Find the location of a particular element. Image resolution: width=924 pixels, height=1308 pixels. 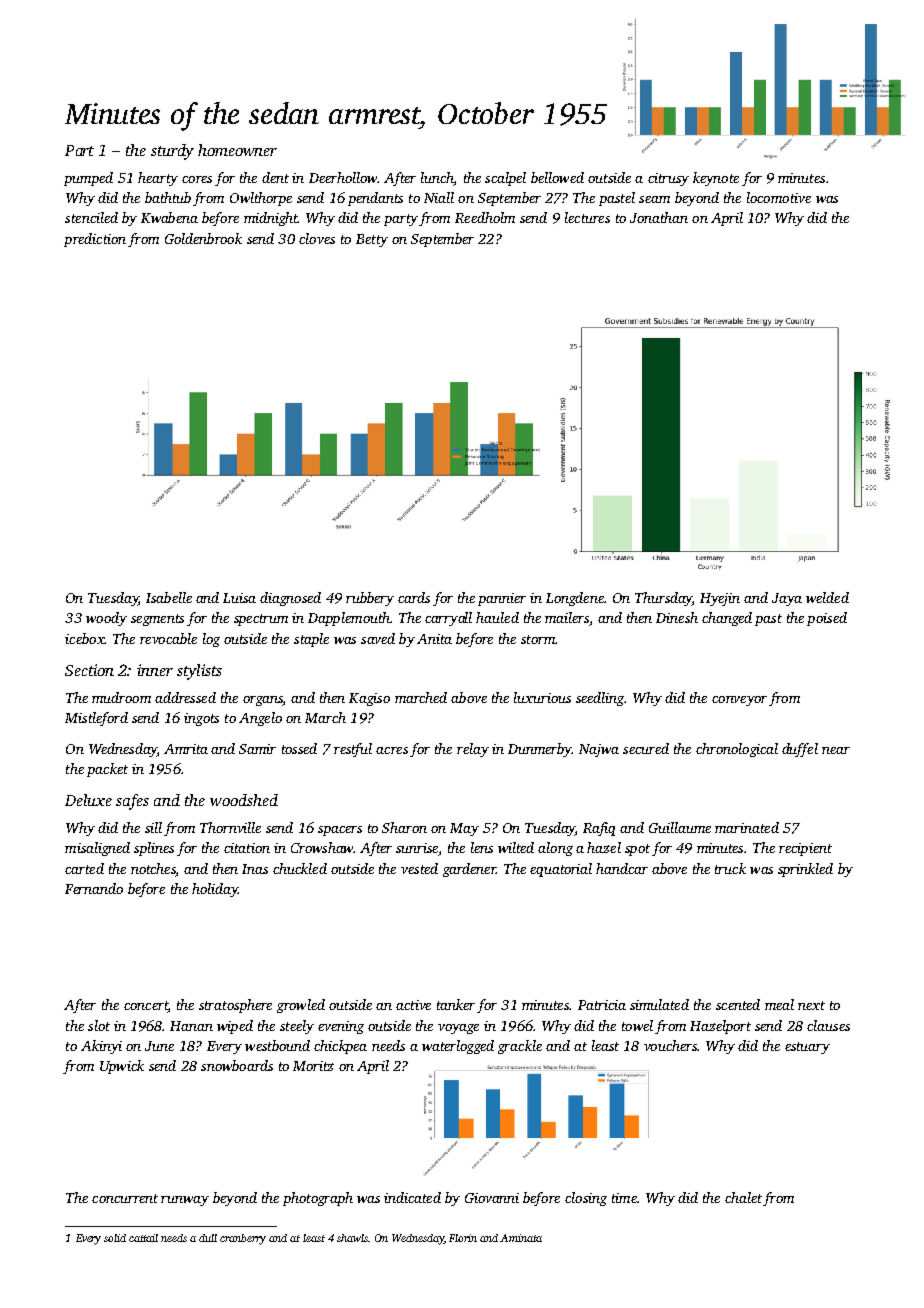

safes is located at coordinates (132, 802).
